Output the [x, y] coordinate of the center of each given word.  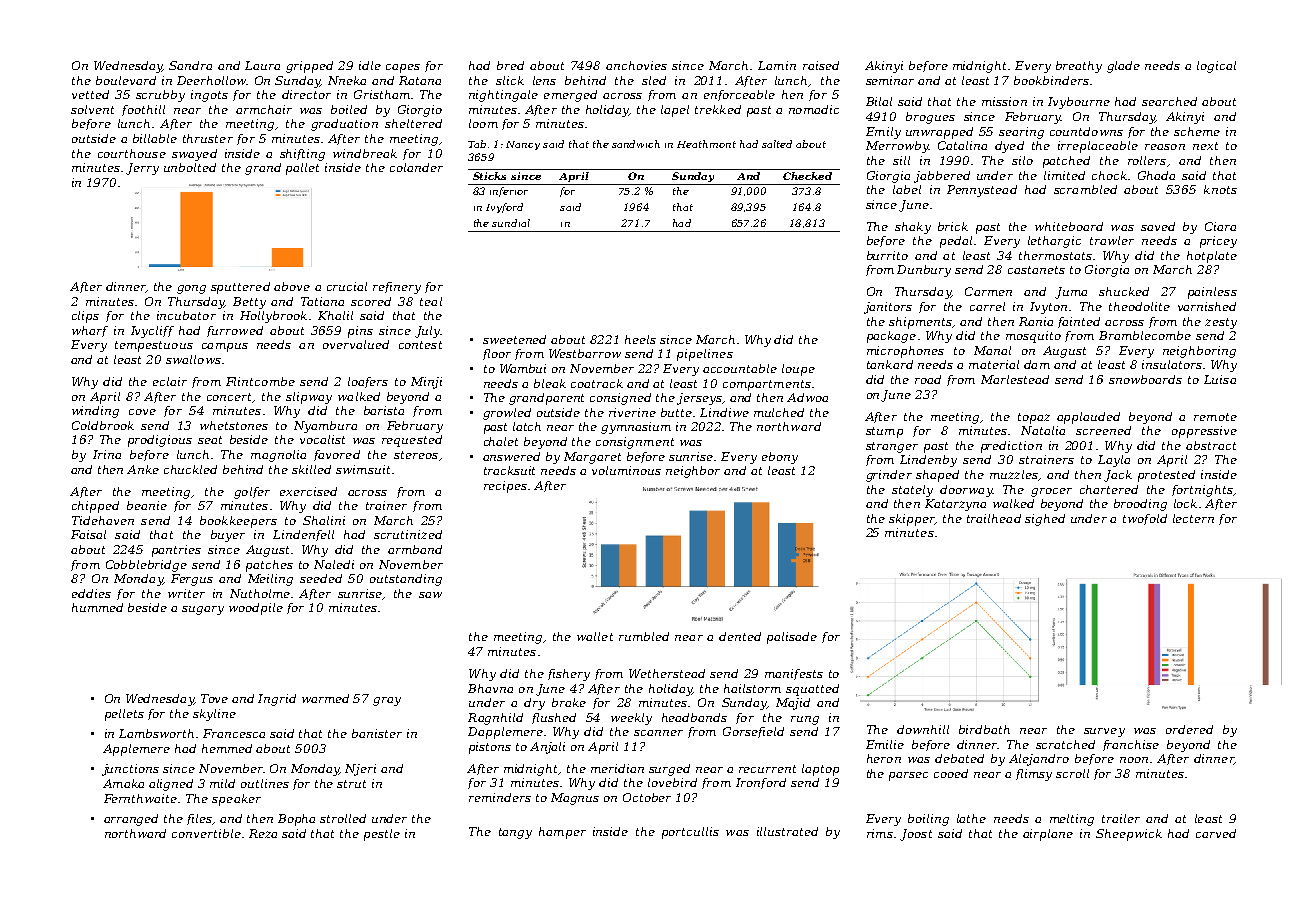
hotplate [1212, 257]
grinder [889, 476]
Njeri [360, 770]
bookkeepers [238, 522]
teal [431, 301]
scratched [1065, 744]
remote [1215, 417]
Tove [214, 698]
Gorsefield [753, 732]
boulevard [126, 80]
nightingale [503, 96]
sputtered [240, 288]
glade [1123, 67]
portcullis [690, 833]
